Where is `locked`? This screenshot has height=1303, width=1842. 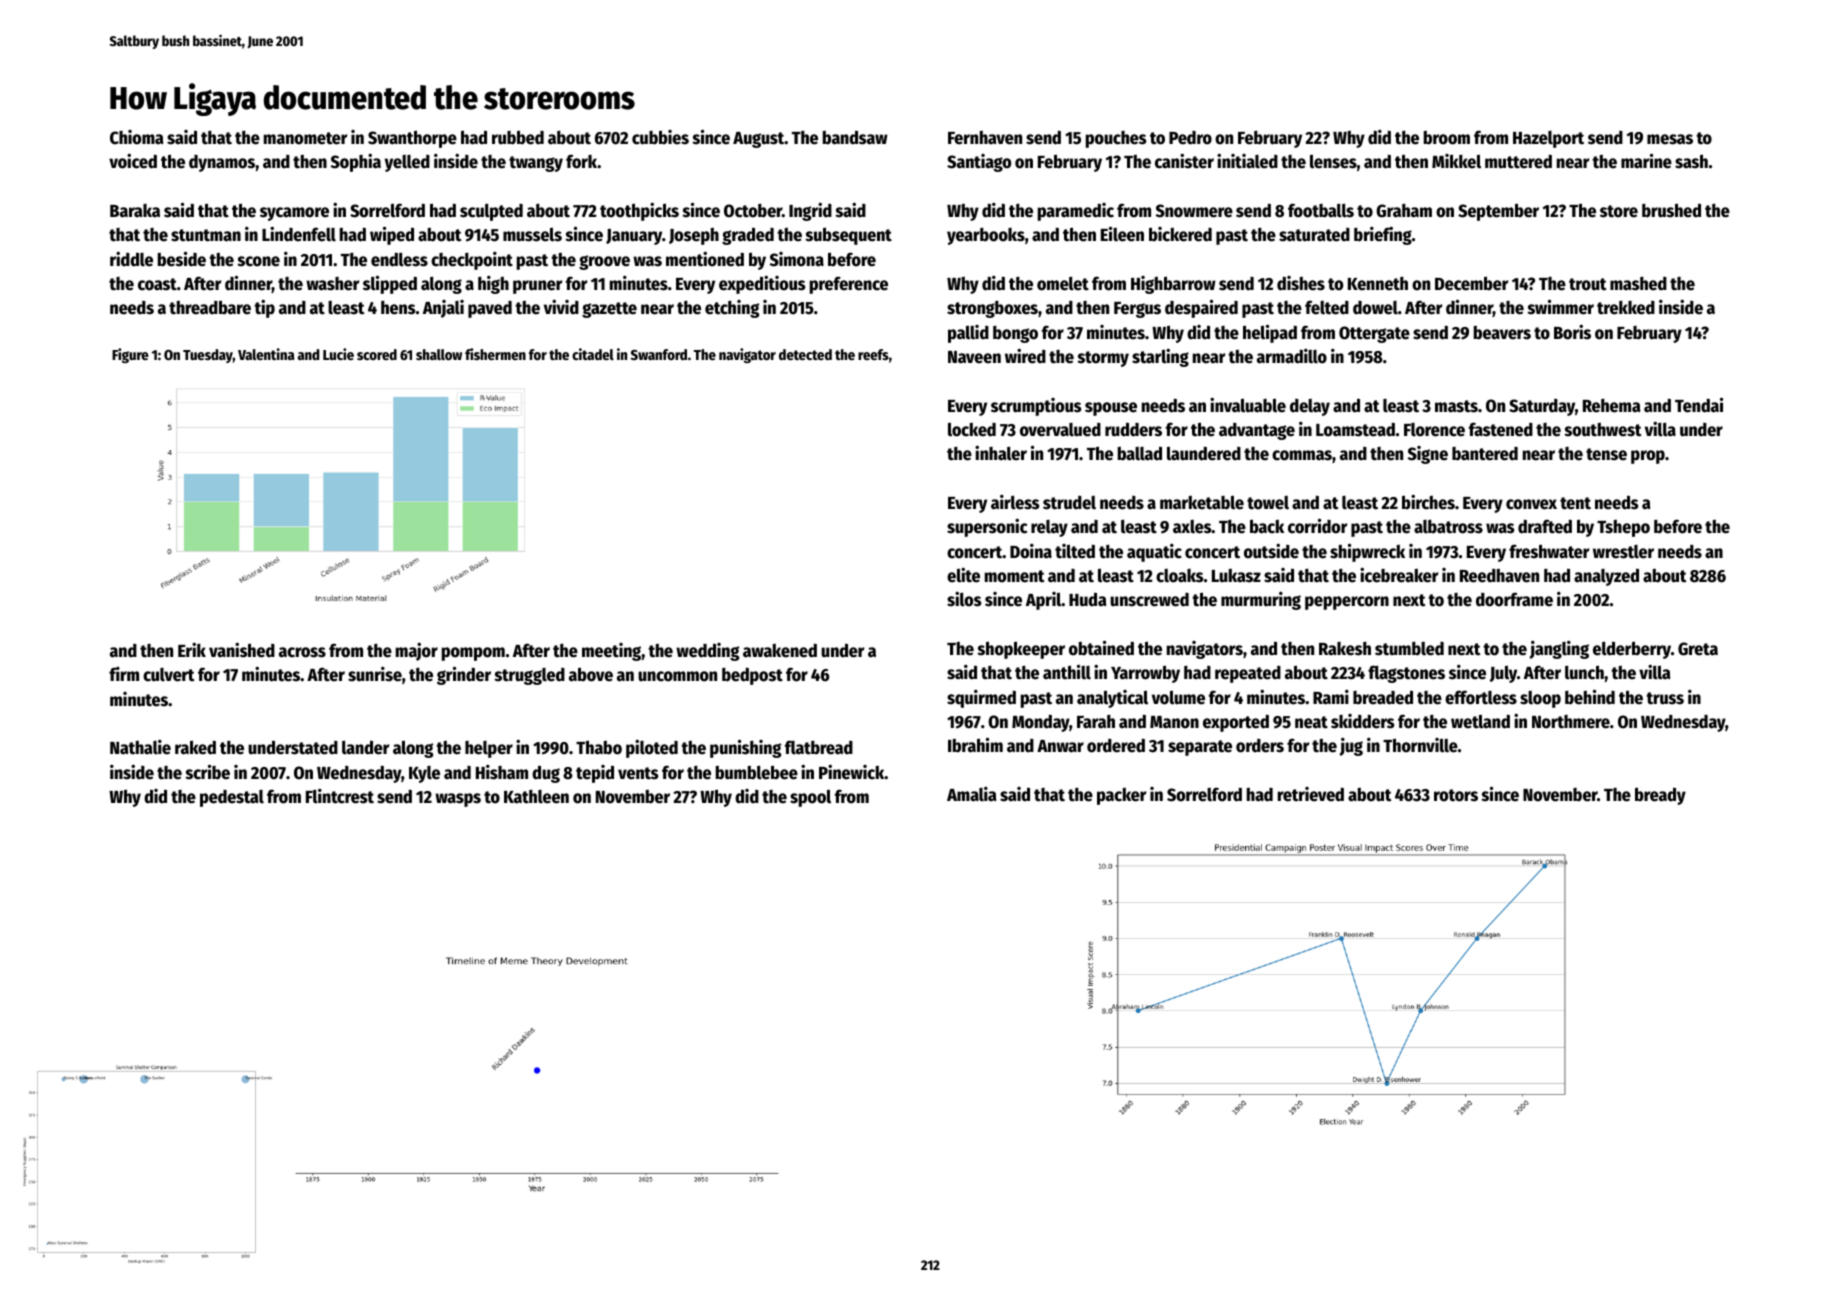
locked is located at coordinates (972, 429).
